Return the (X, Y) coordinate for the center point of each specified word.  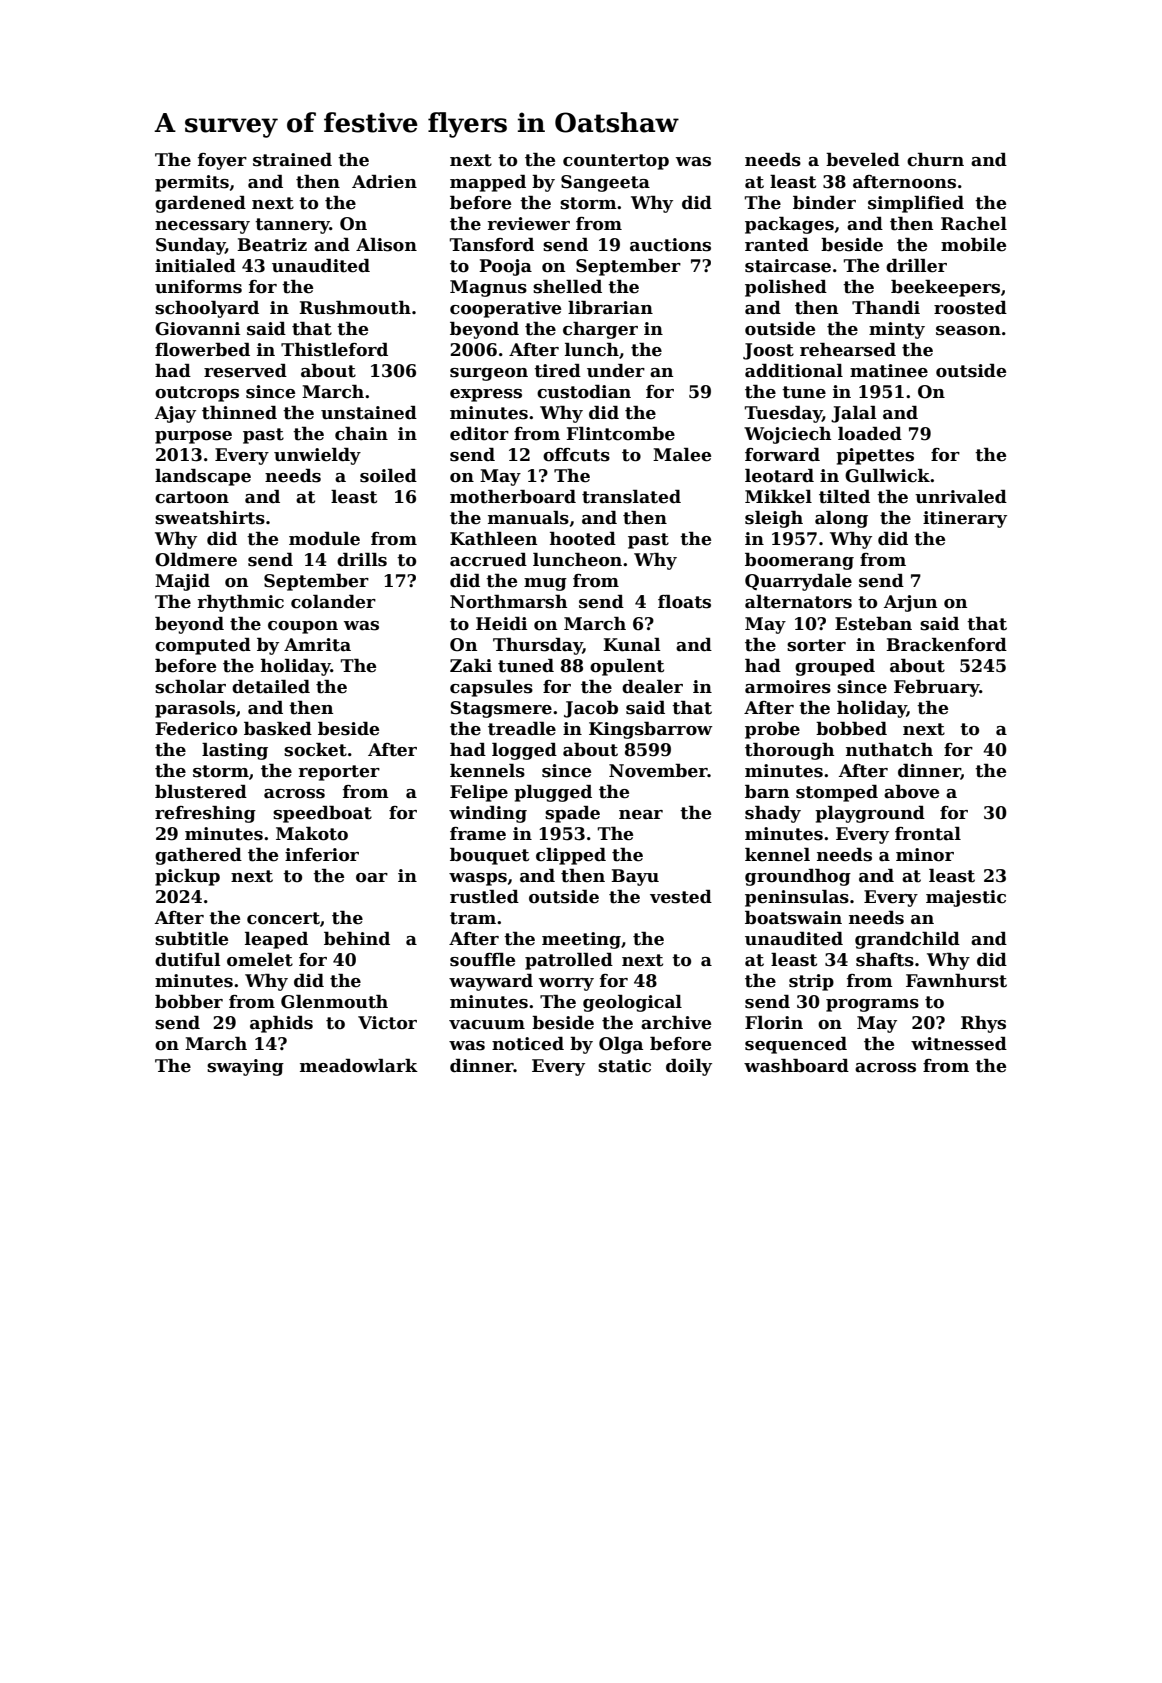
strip (811, 982)
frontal (928, 834)
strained (292, 160)
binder (824, 203)
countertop (616, 162)
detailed (271, 687)
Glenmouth (334, 1002)
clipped (571, 856)
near (641, 815)
